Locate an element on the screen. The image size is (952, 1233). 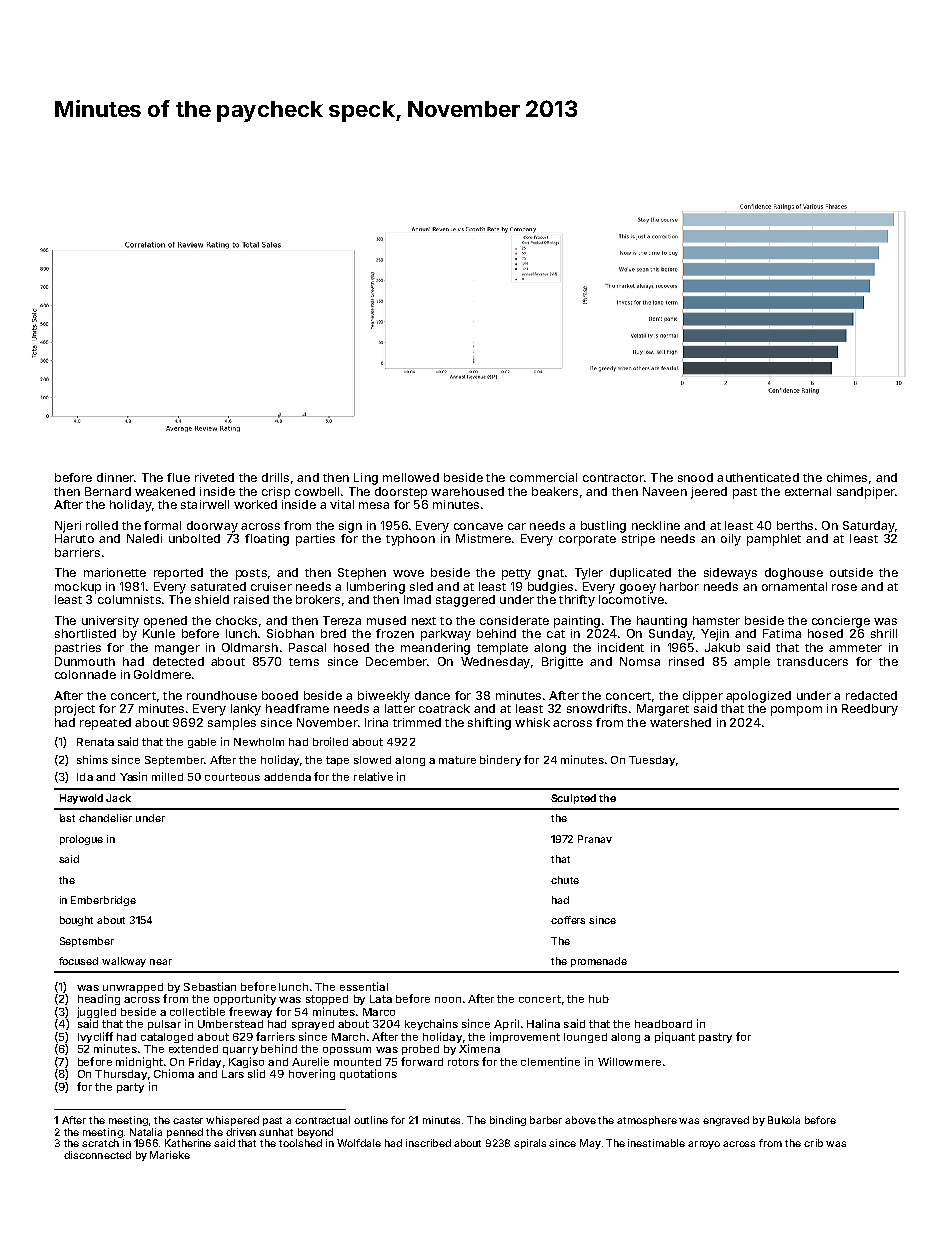
Emberbridge is located at coordinates (103, 901).
